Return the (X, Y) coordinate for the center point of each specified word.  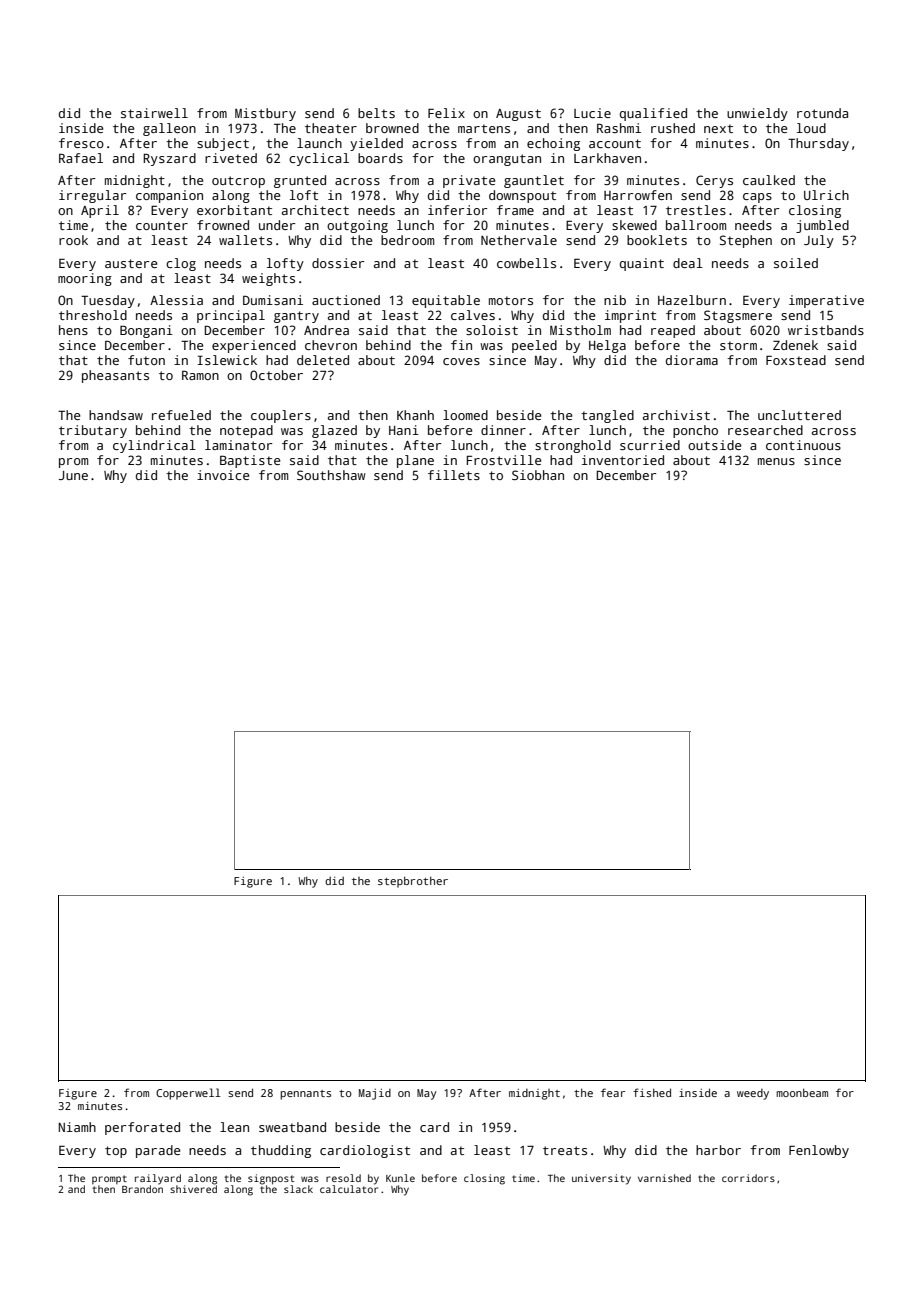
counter (162, 225)
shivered (193, 1189)
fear (613, 1092)
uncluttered (799, 415)
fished (652, 1092)
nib (615, 300)
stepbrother (413, 882)
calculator (349, 1189)
